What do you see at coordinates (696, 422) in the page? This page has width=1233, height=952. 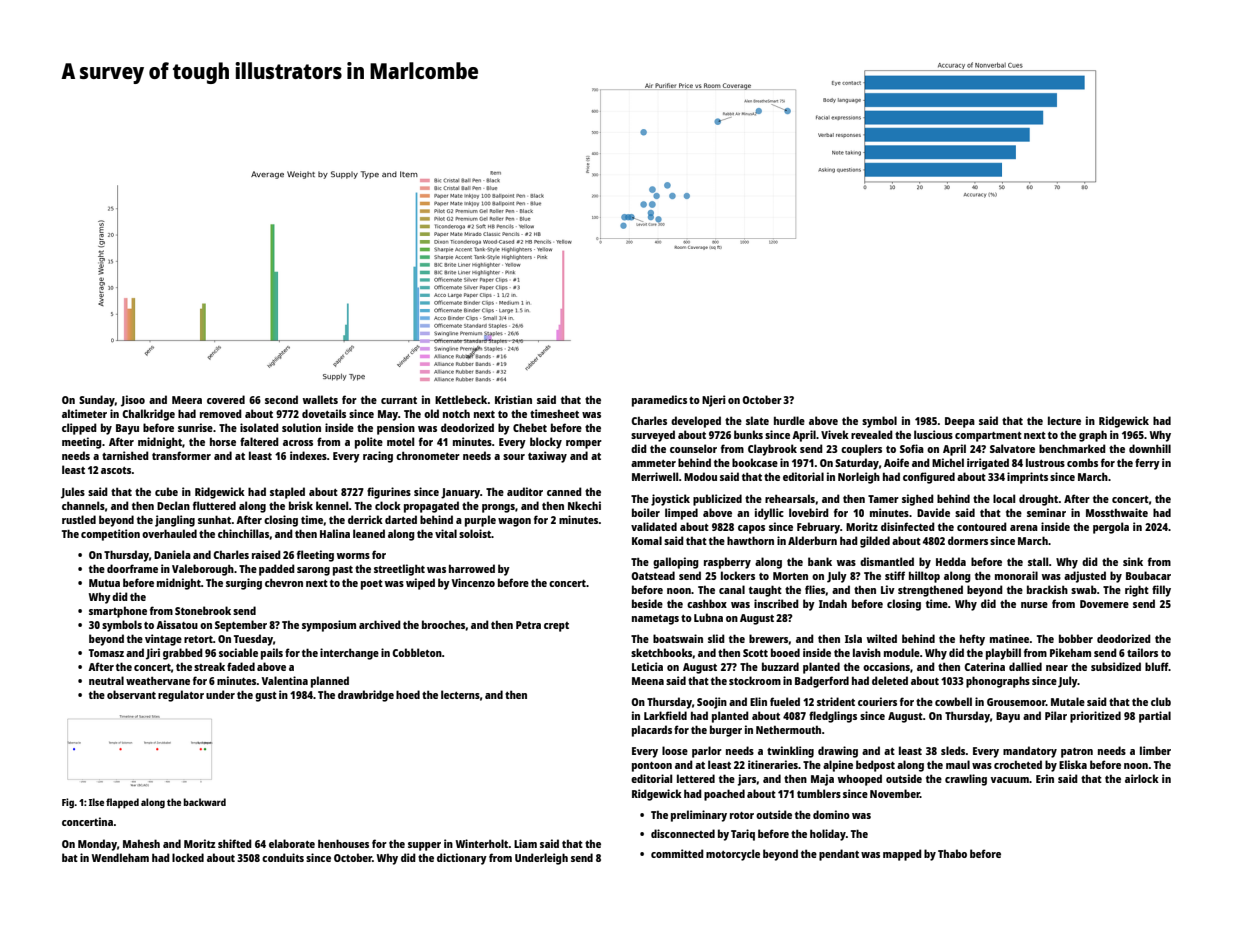 I see `developed` at bounding box center [696, 422].
